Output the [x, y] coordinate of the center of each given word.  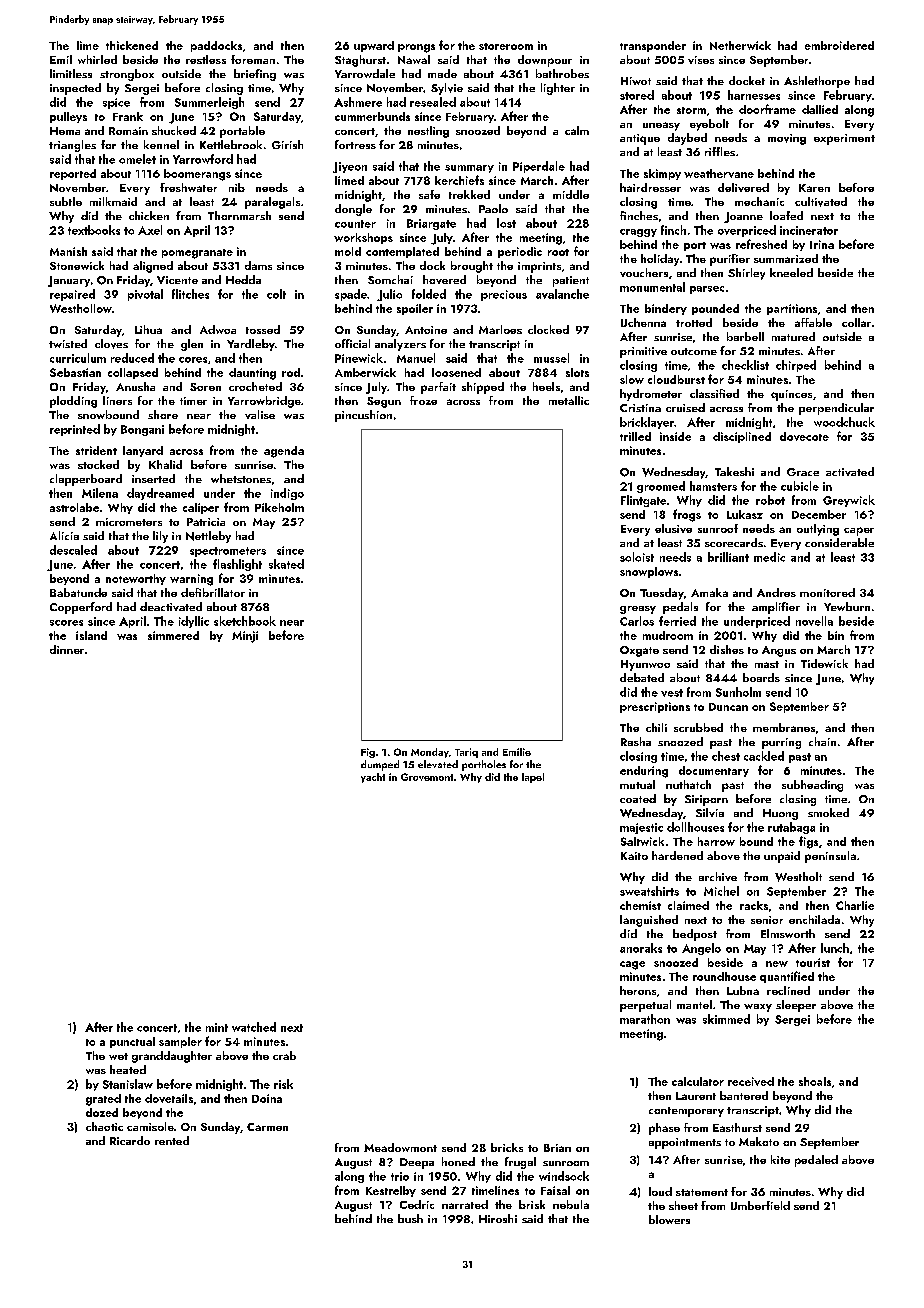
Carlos [637, 621]
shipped [483, 388]
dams [258, 265]
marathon [645, 1019]
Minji [245, 637]
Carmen [267, 1127]
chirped [796, 366]
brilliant [728, 557]
